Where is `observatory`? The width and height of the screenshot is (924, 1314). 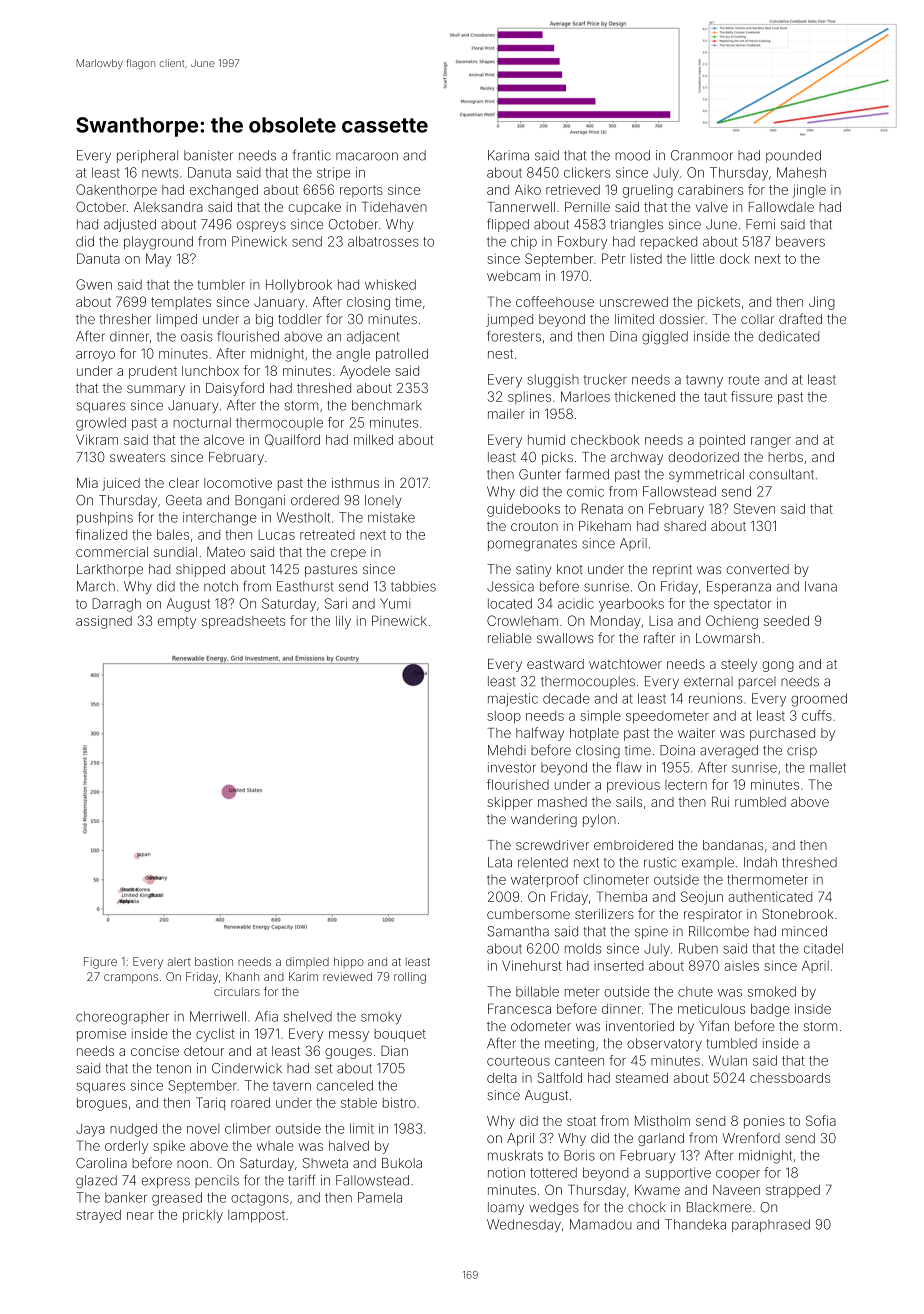 observatory is located at coordinates (664, 1044).
